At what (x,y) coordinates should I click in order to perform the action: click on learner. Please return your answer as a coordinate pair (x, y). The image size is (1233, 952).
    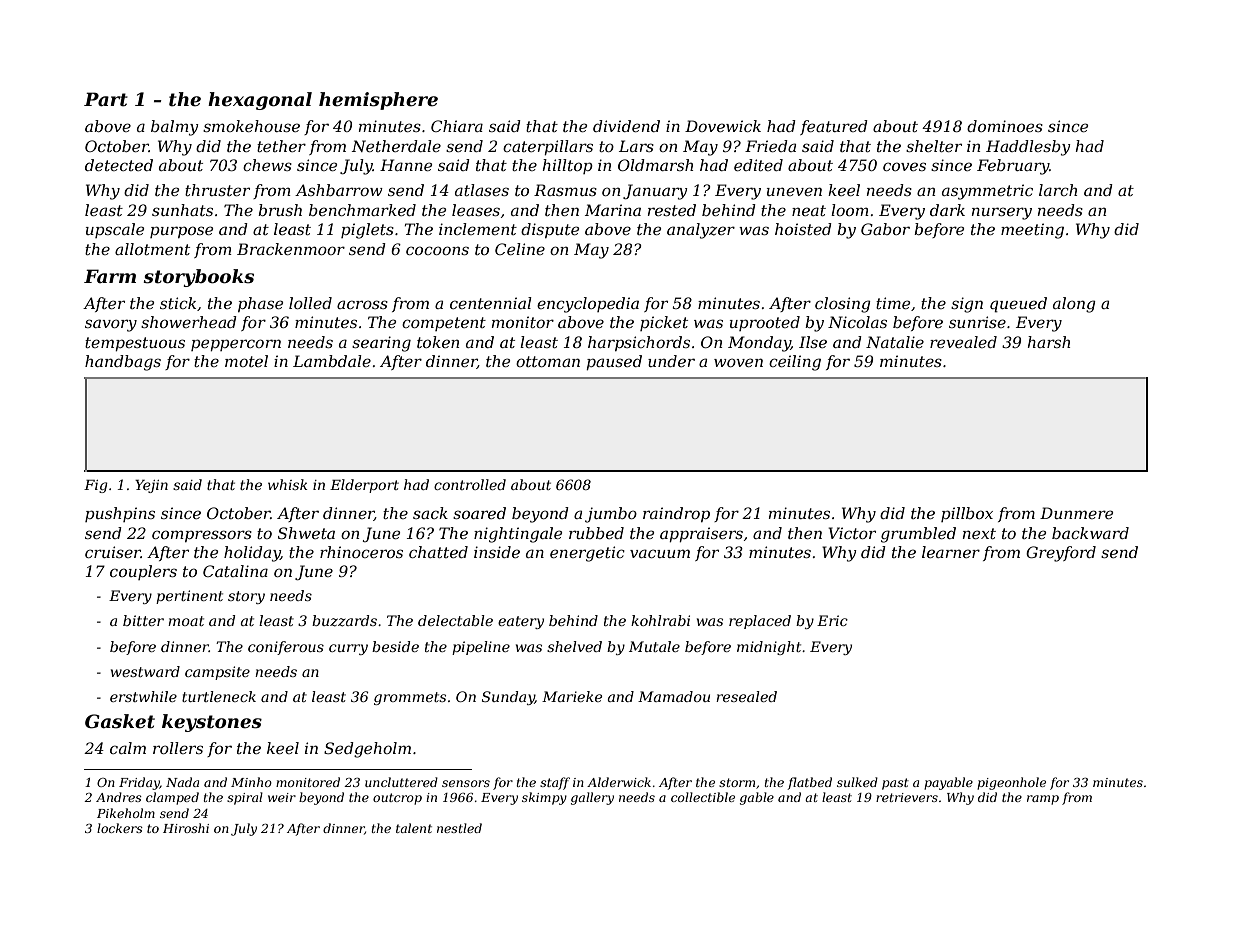
    Looking at the image, I should click on (951, 552).
